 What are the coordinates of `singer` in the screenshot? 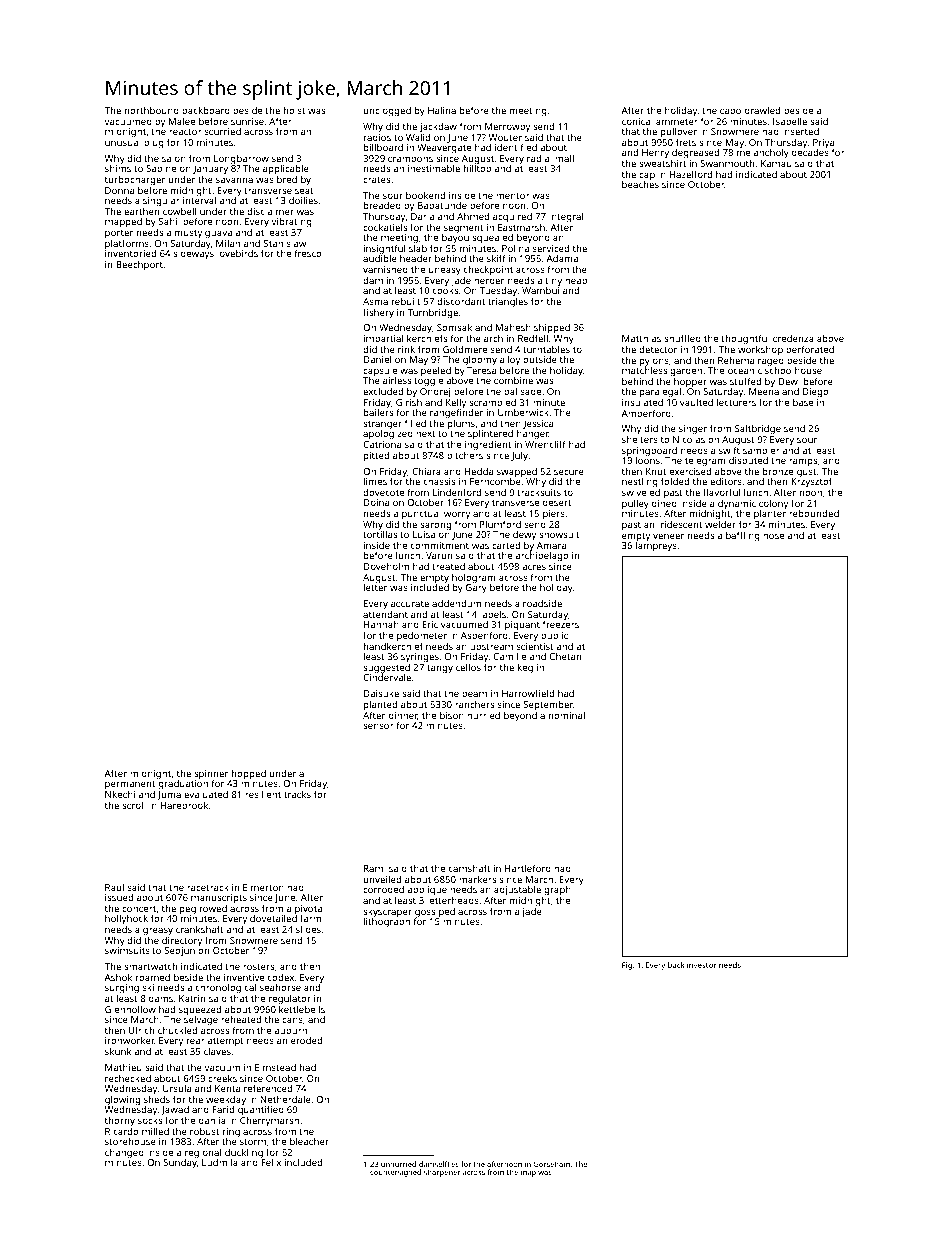 It's located at (693, 430).
